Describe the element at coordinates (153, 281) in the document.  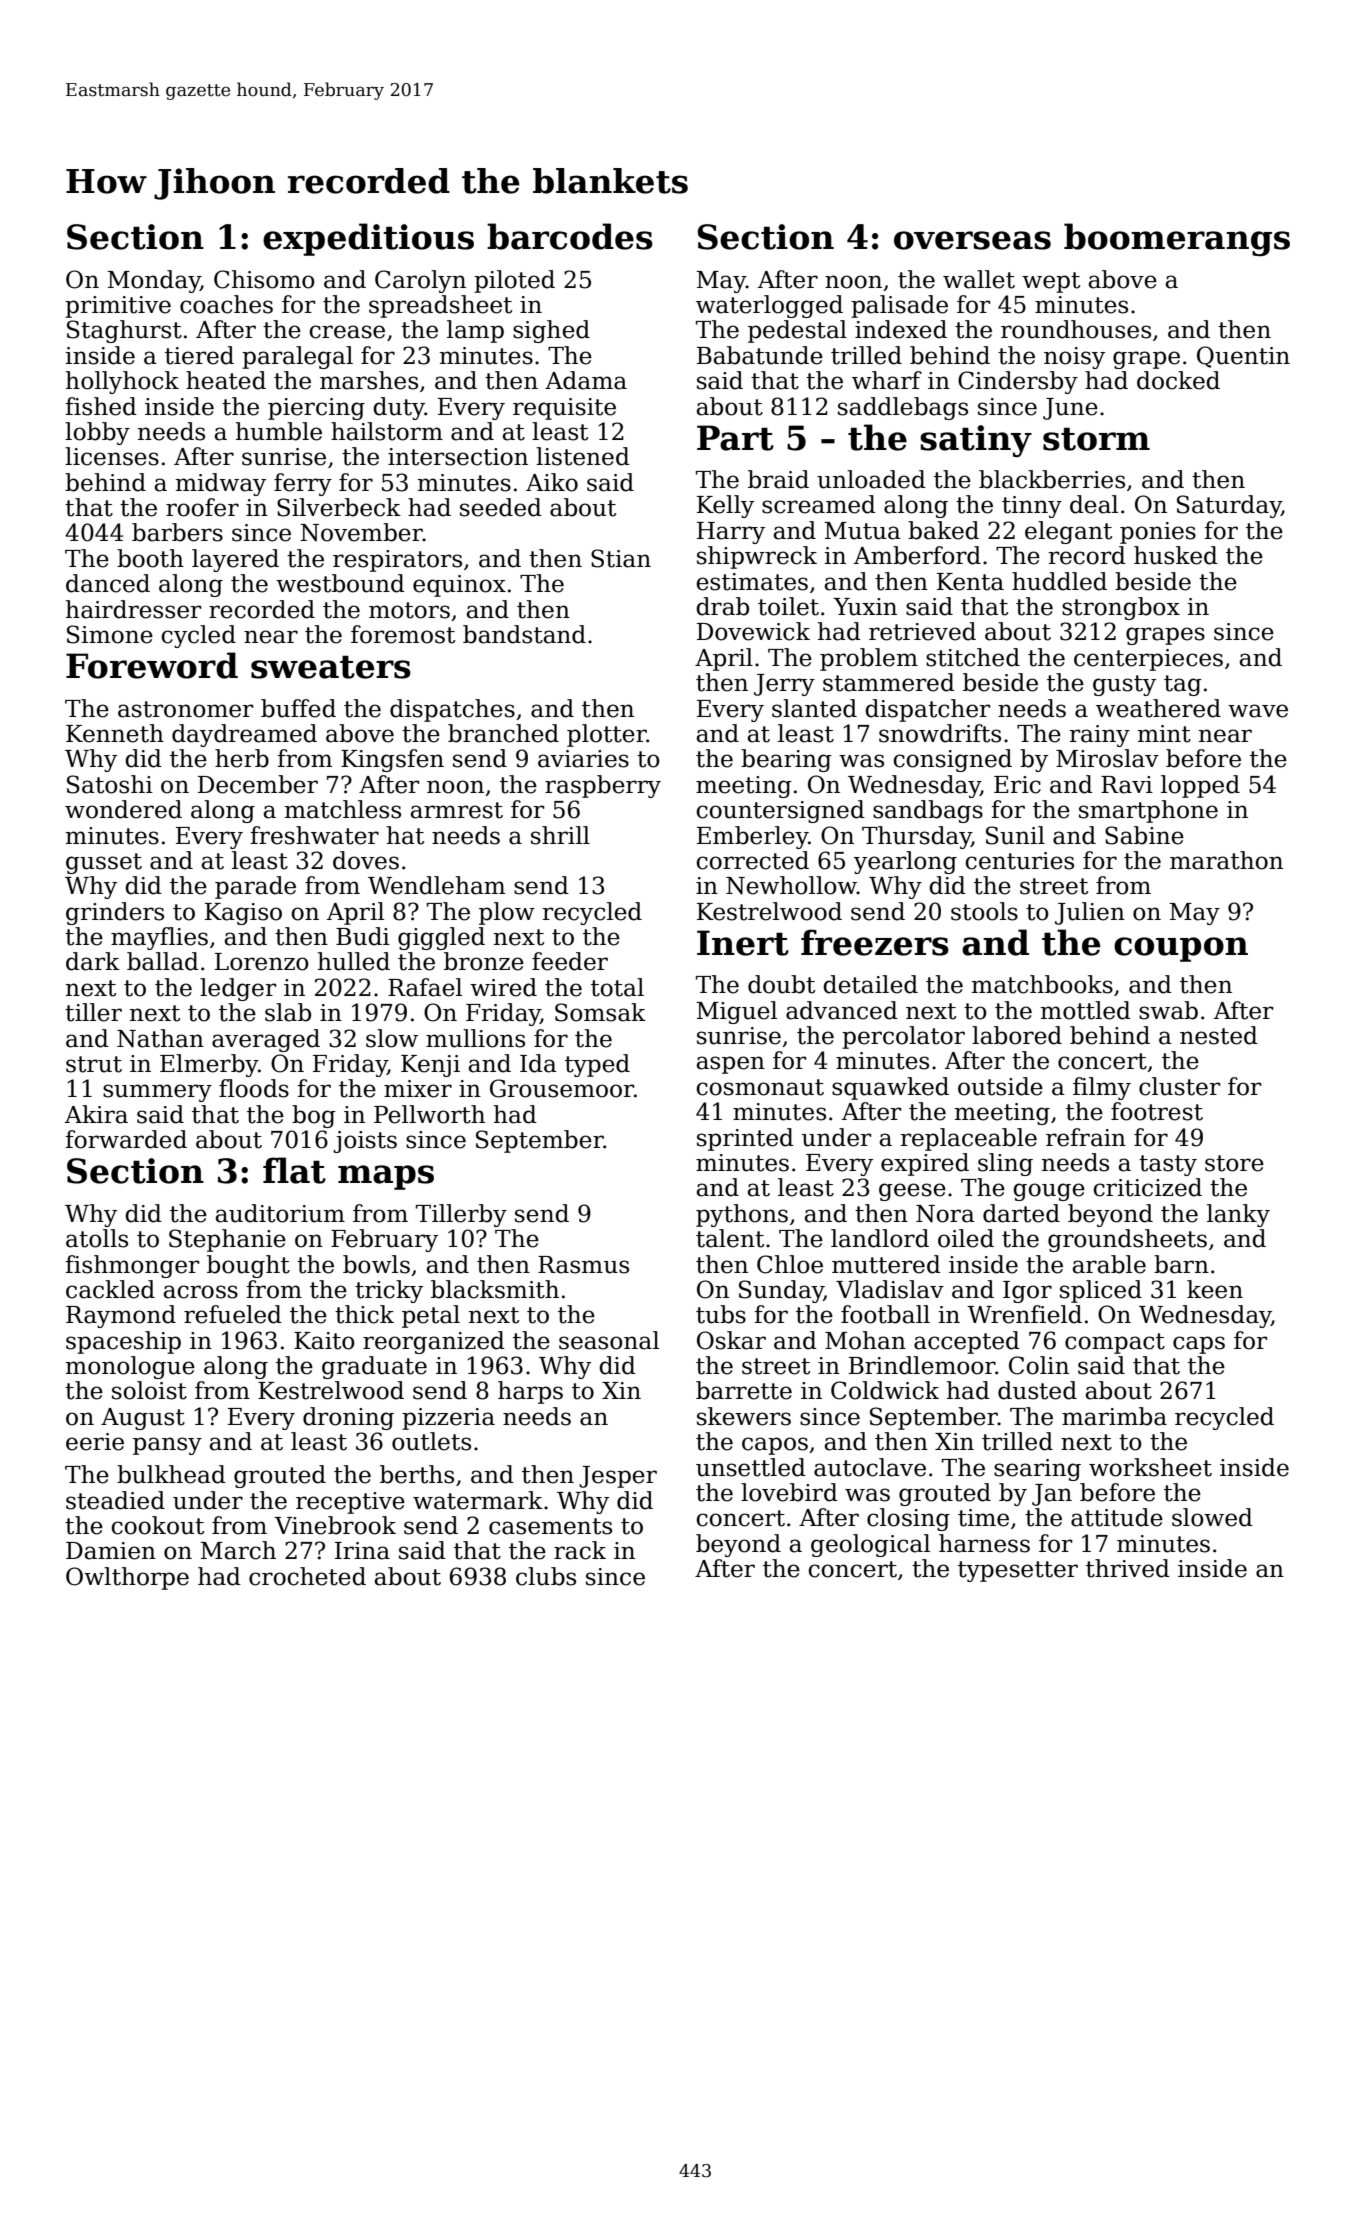
I see `Monday` at that location.
